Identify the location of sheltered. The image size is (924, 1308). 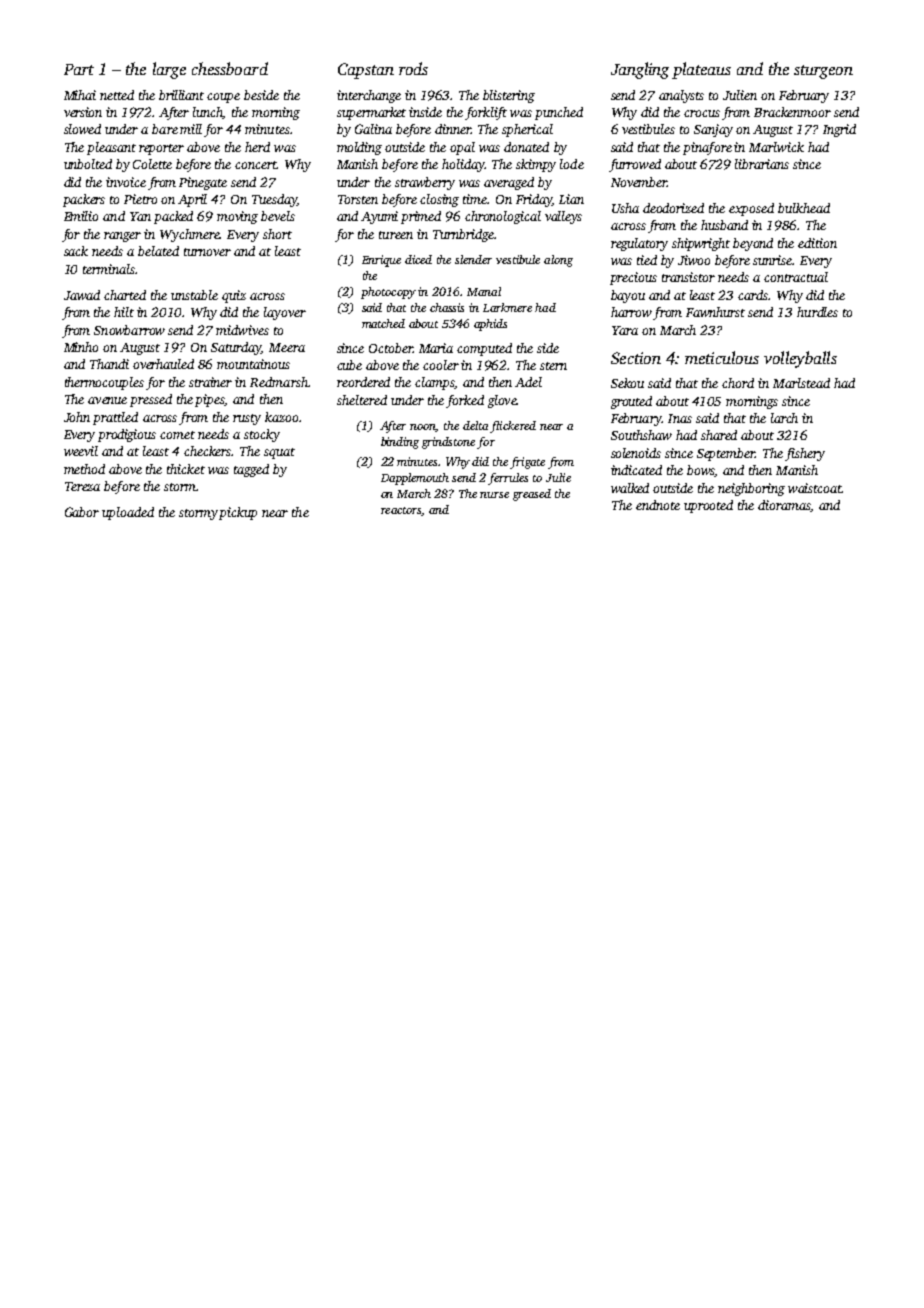
(362, 400).
